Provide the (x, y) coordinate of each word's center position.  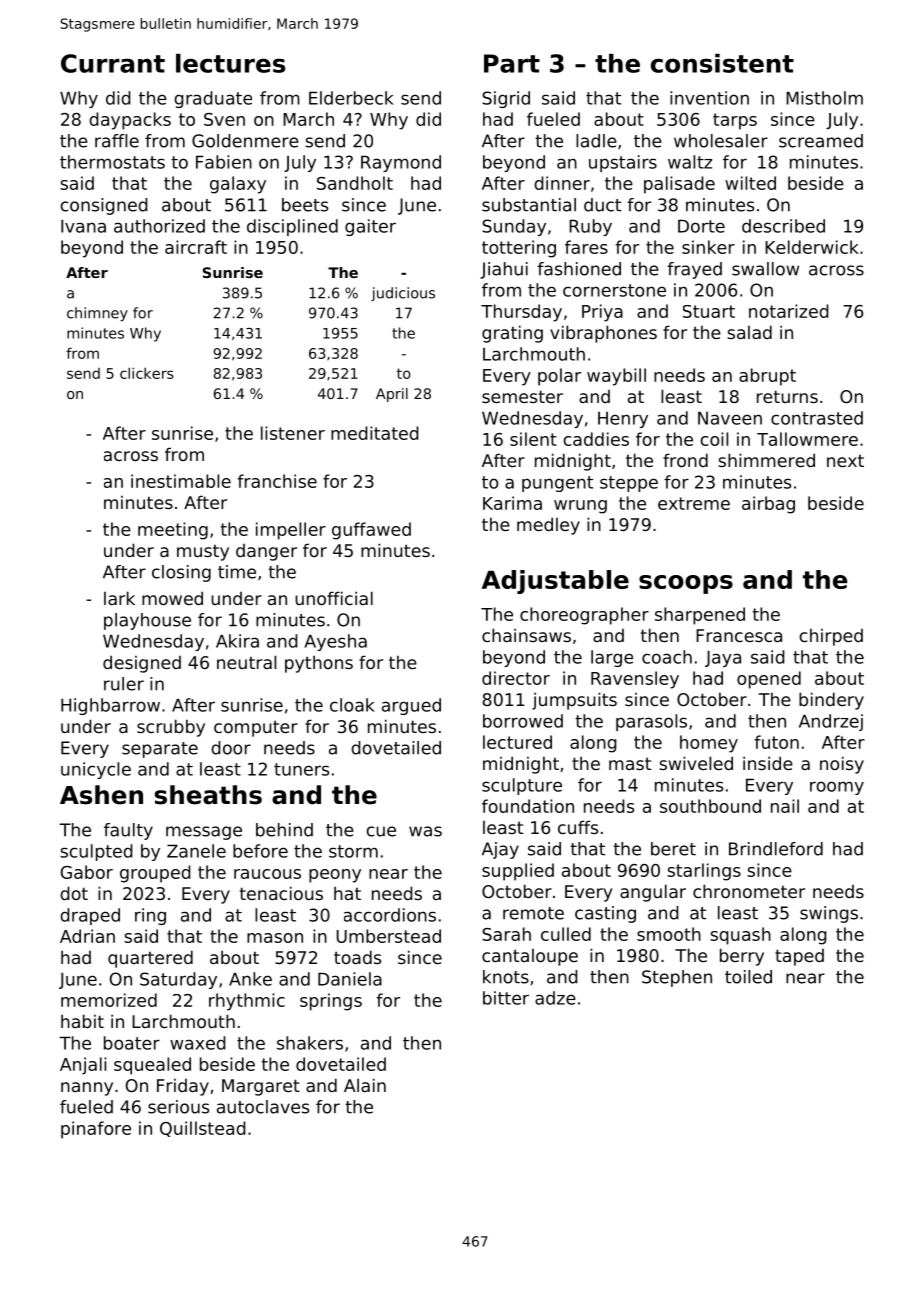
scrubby (171, 728)
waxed (198, 1043)
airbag (768, 505)
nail (785, 806)
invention (709, 98)
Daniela (350, 979)
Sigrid (506, 99)
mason (275, 938)
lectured (517, 742)
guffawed (371, 531)
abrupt (767, 377)
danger (266, 552)
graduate (213, 99)
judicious (403, 294)
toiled (748, 977)
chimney (97, 314)
